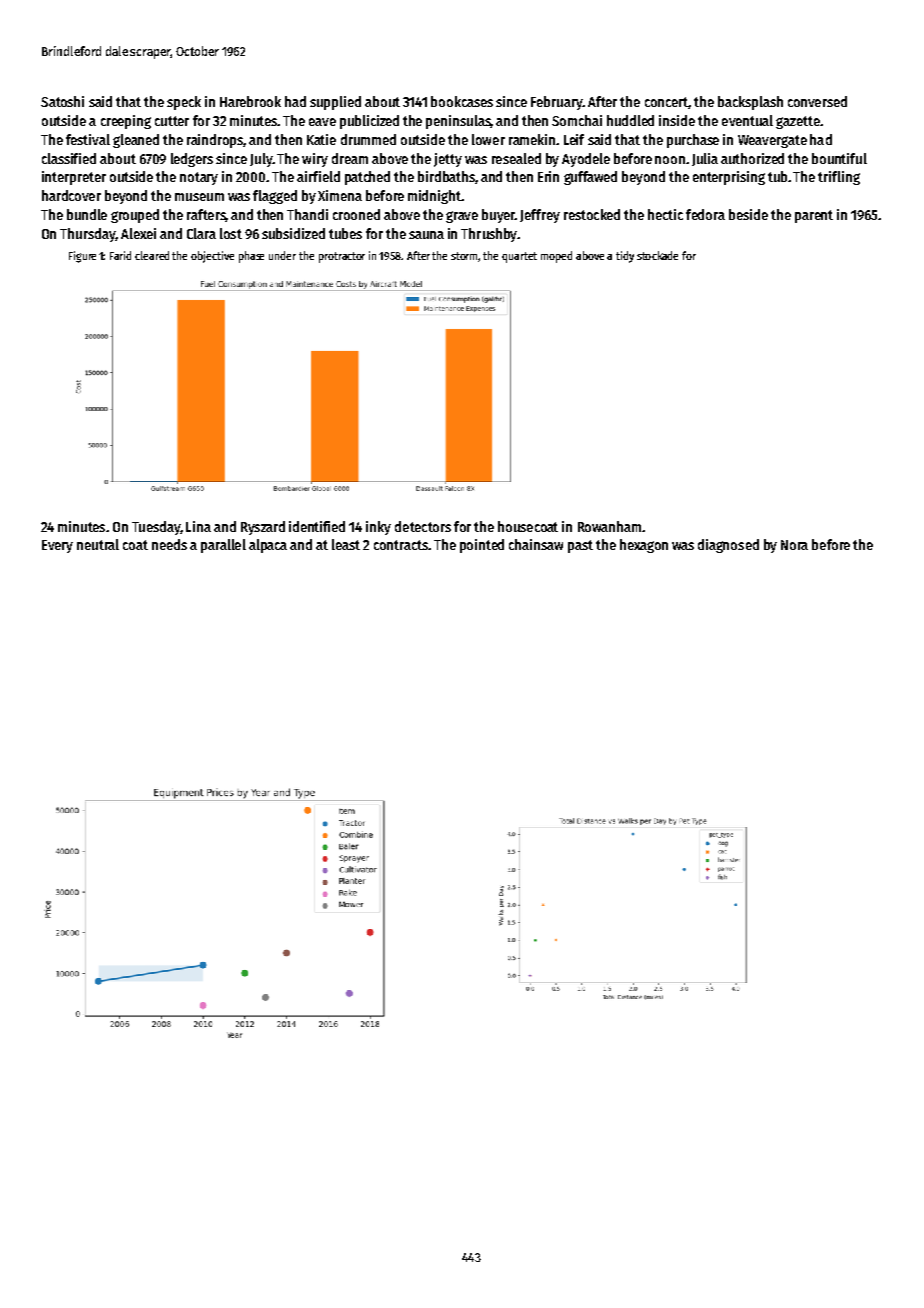  Describe the element at coordinates (263, 528) in the screenshot. I see `Ryszard` at that location.
